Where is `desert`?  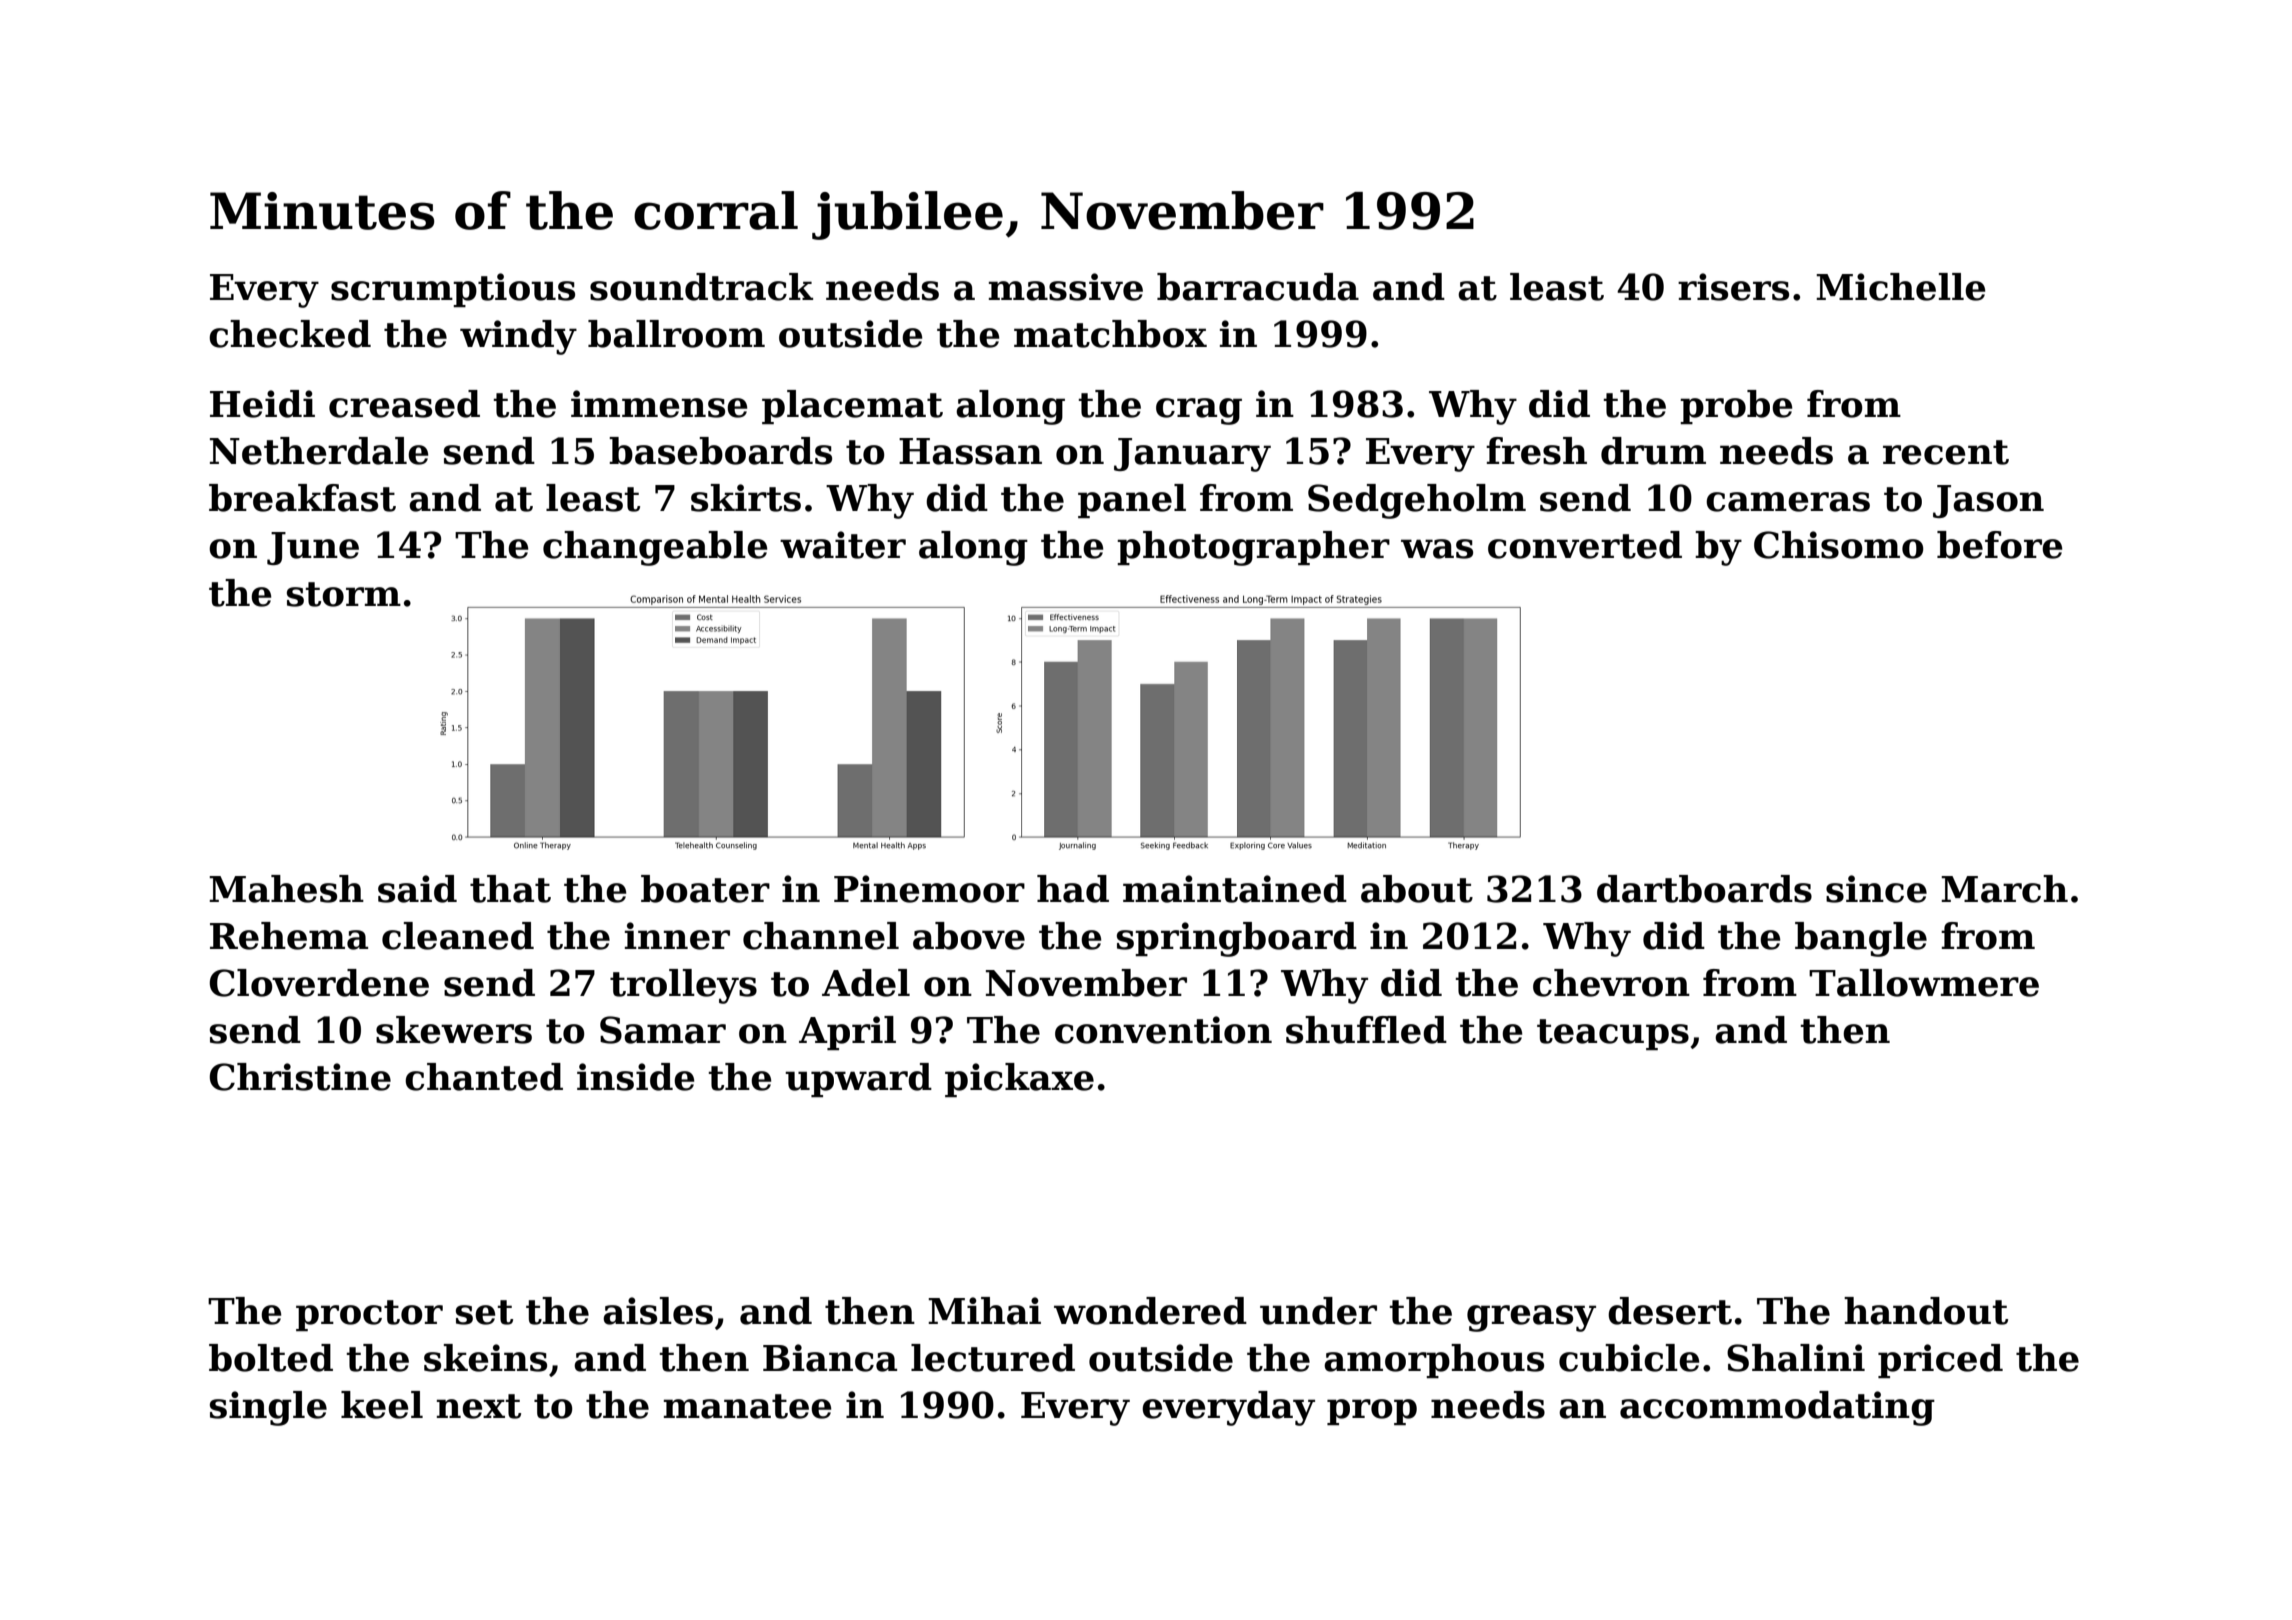
desert is located at coordinates (1670, 1311).
